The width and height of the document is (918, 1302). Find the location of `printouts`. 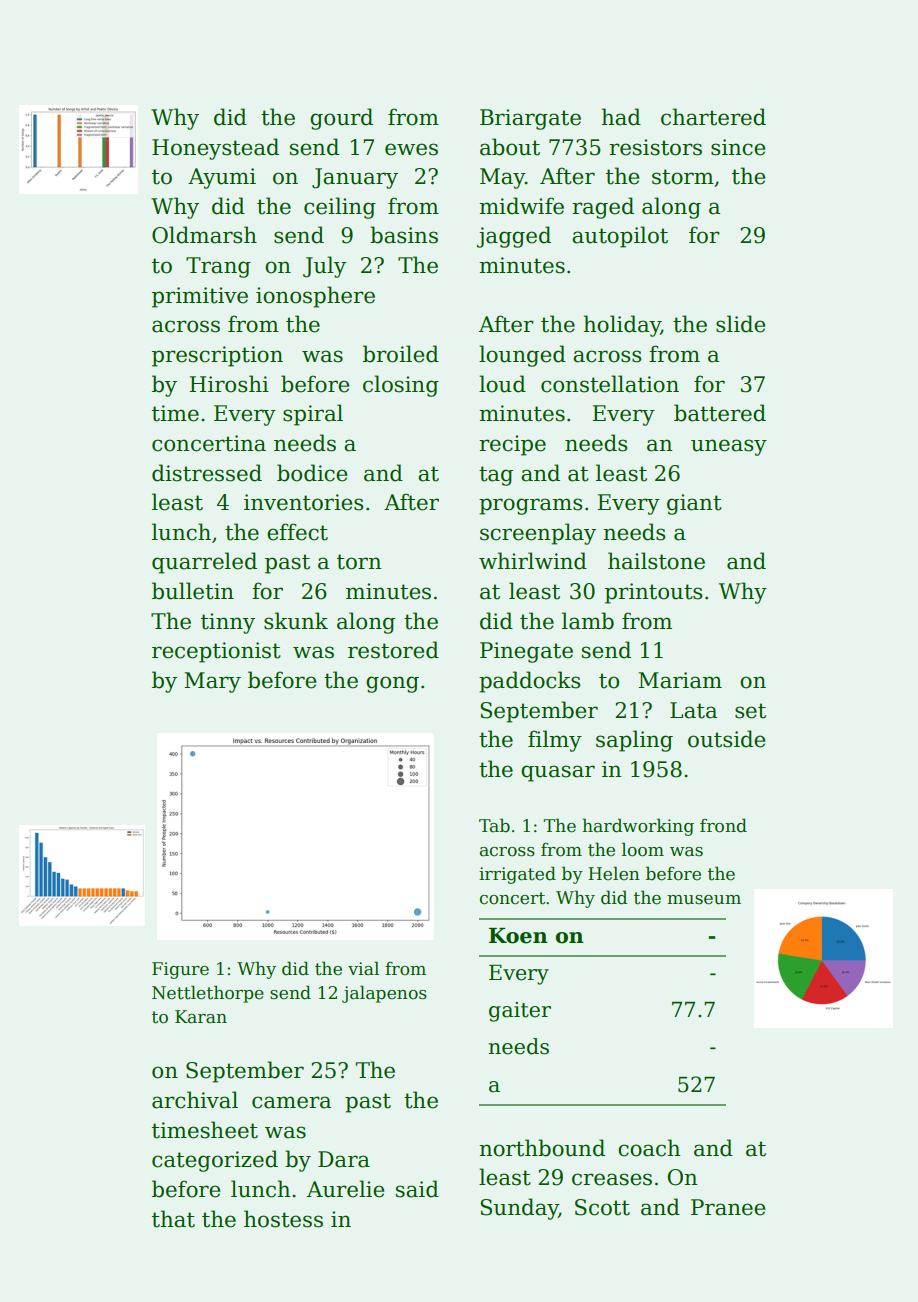

printouts is located at coordinates (653, 593).
